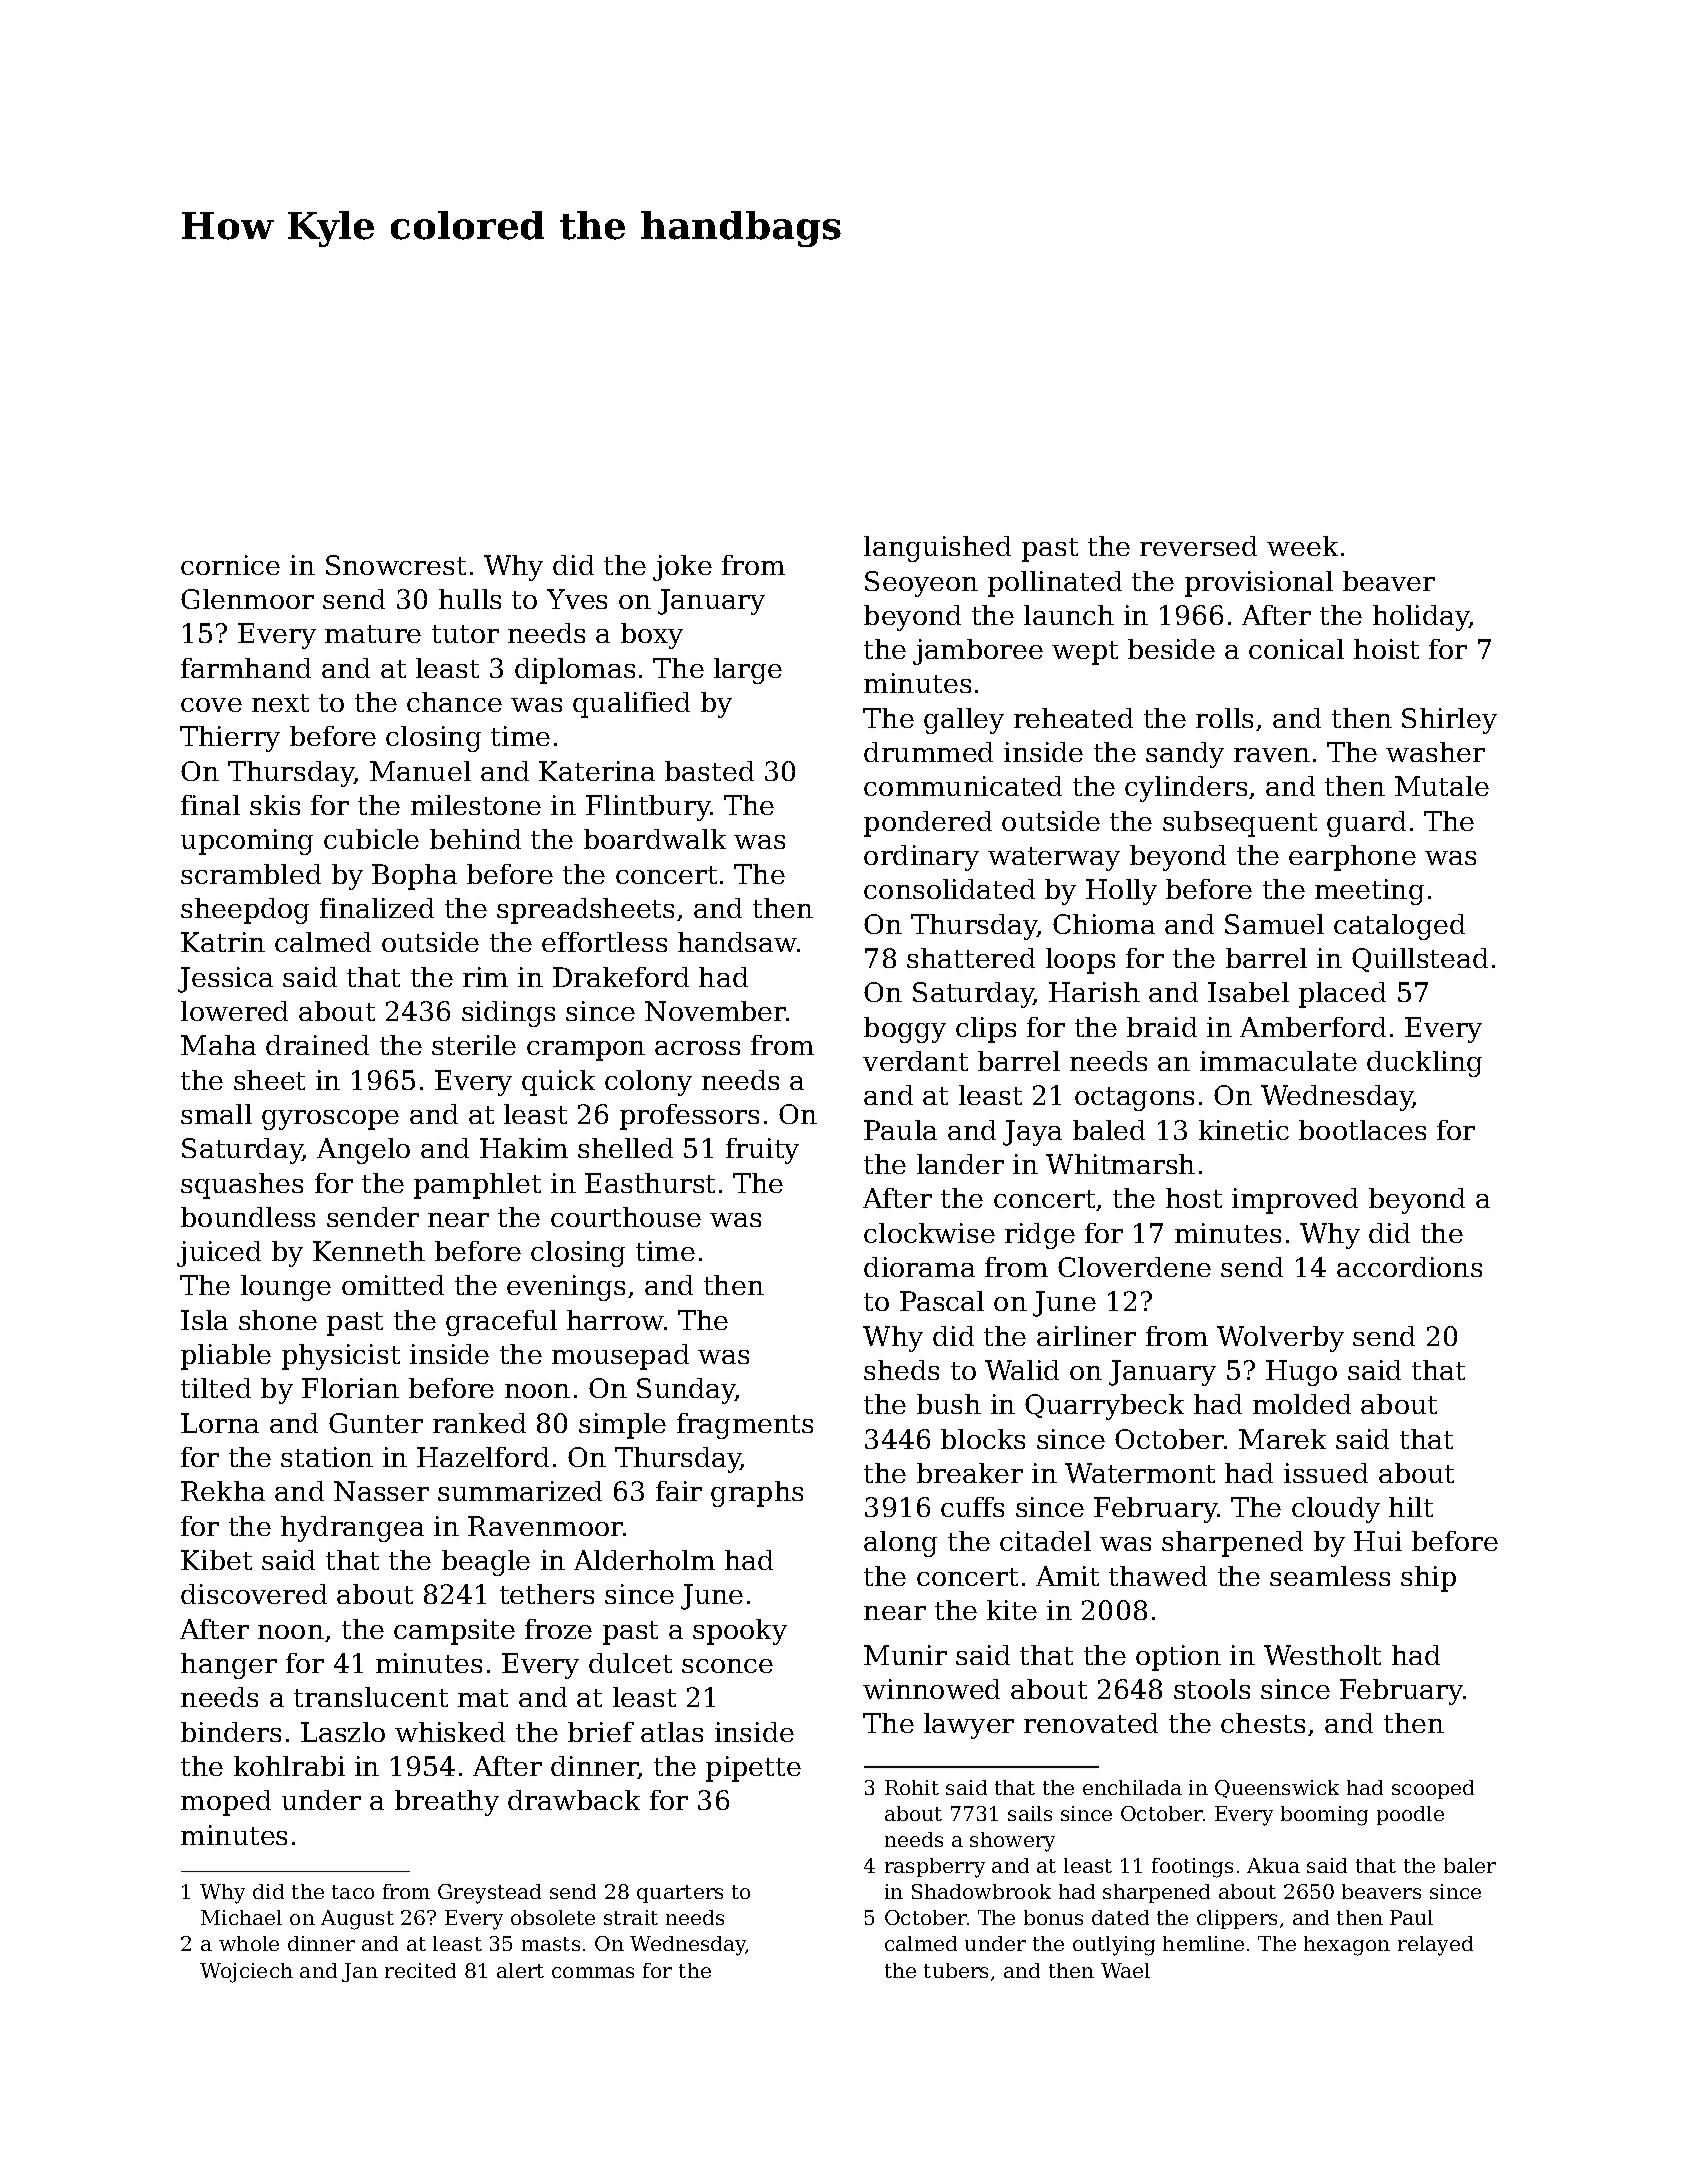 This page has height=2178, width=1683. Describe the element at coordinates (620, 1357) in the page. I see `mousepad` at that location.
